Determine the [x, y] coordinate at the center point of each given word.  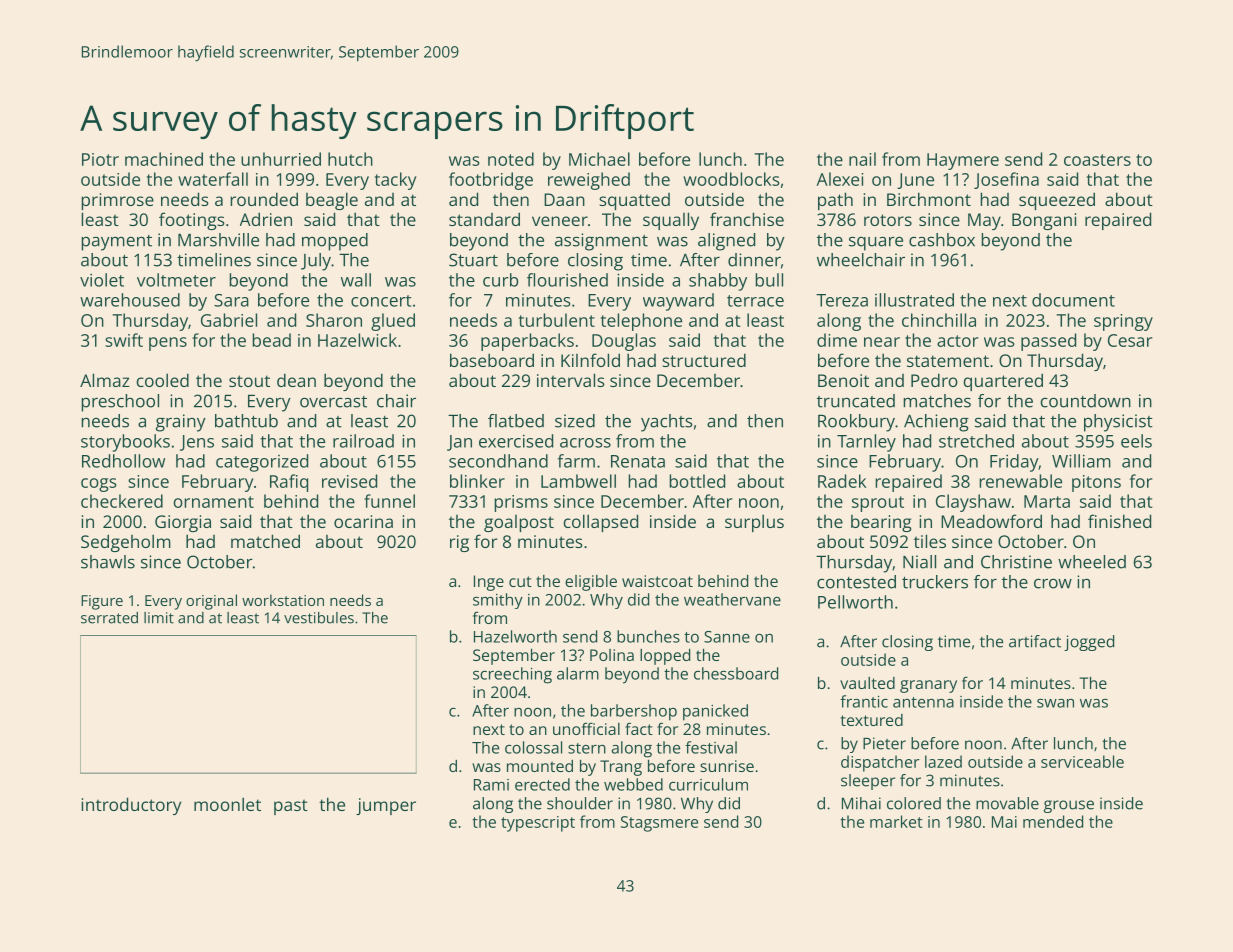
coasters [1097, 160]
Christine [1016, 562]
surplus [754, 523]
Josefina [1006, 180]
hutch [350, 159]
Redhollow [123, 461]
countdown [1085, 401]
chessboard [736, 673]
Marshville [218, 240]
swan [1055, 703]
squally [671, 221]
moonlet [227, 804]
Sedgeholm [126, 543]
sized [575, 421]
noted [511, 159]
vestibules [319, 618]
